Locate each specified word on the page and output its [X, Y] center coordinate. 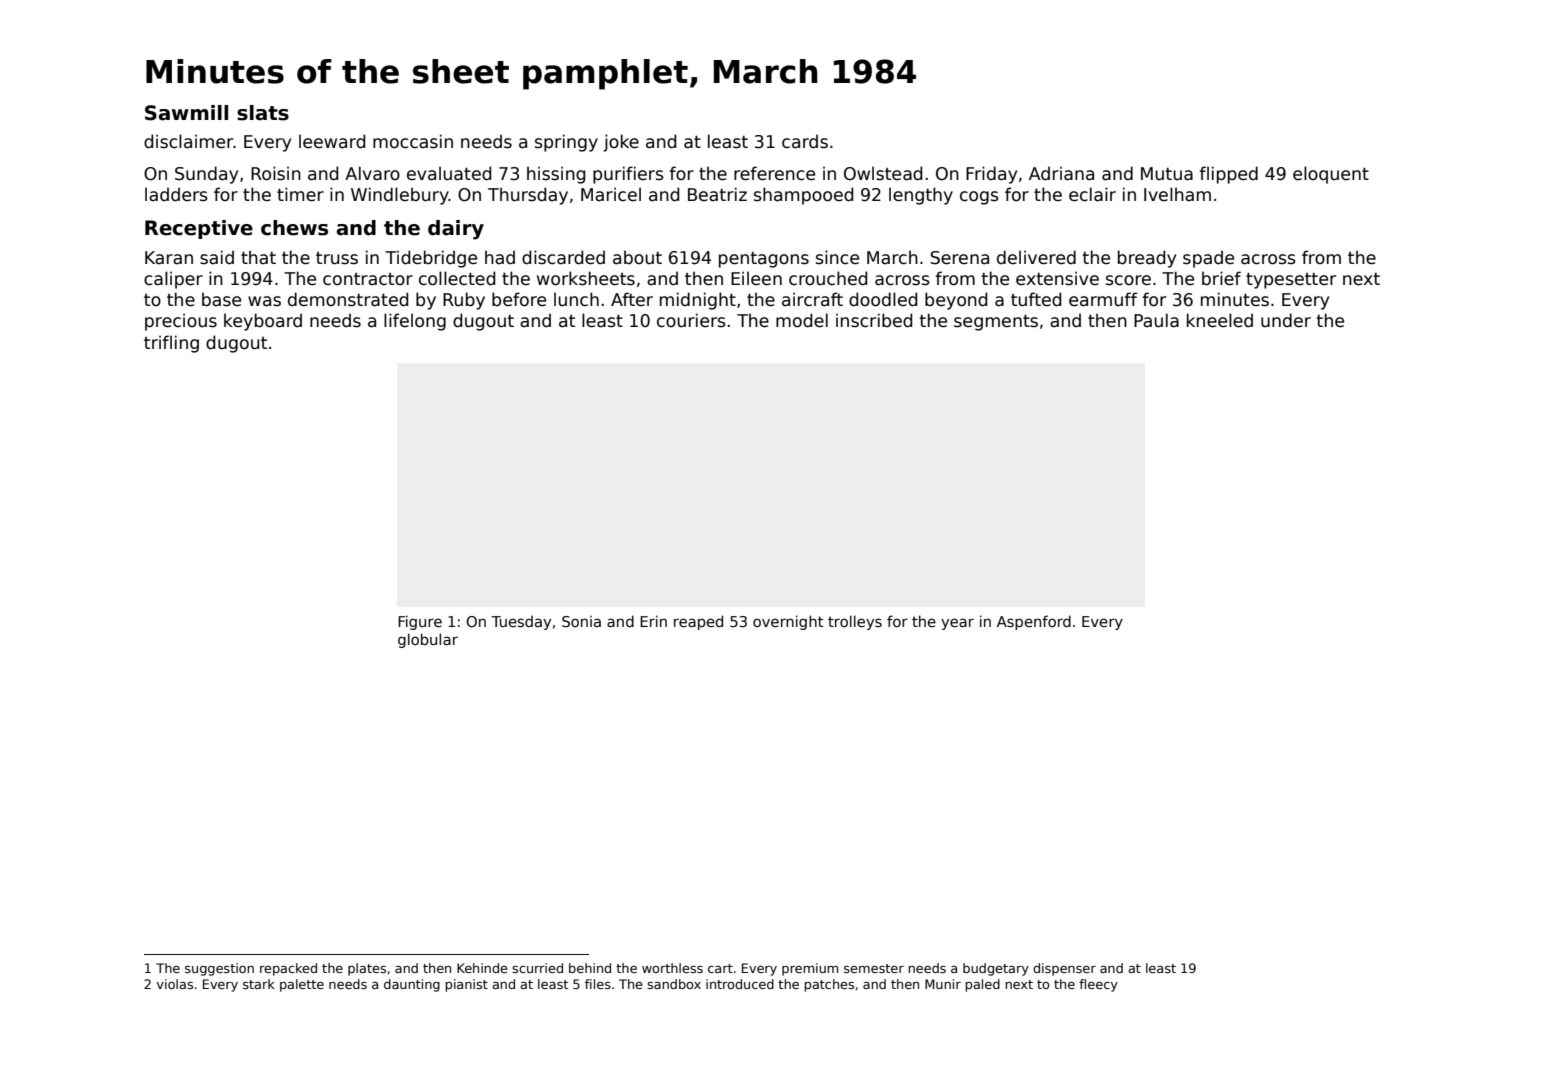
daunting [412, 985]
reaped [698, 622]
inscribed [874, 320]
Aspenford [1034, 622]
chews [294, 228]
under [1286, 320]
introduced [740, 984]
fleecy [1098, 985]
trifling [171, 344]
